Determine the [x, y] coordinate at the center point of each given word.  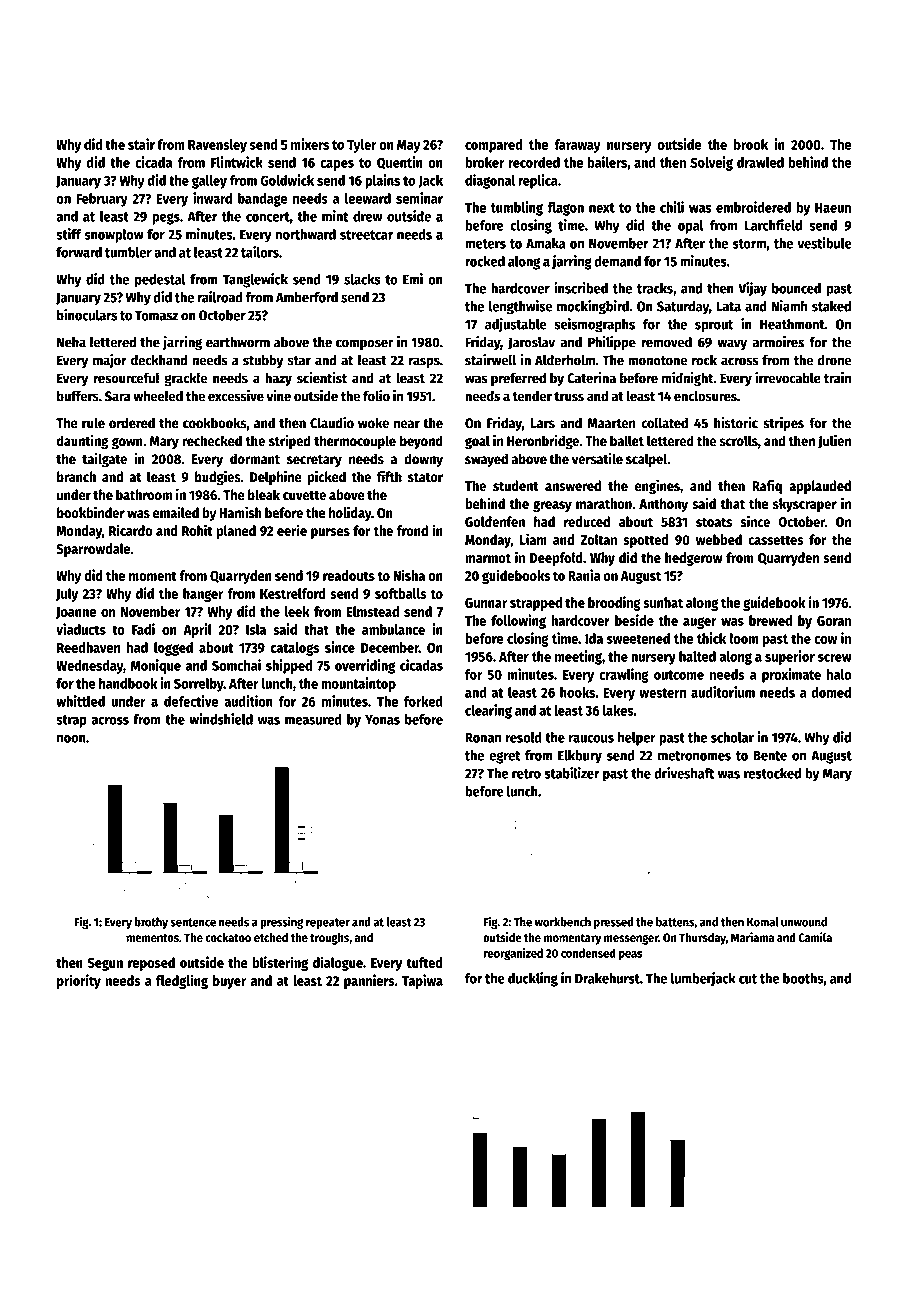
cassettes [776, 540]
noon [71, 739]
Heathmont [792, 324]
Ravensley [217, 146]
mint [335, 216]
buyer [229, 982]
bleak [264, 495]
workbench [562, 922]
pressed [614, 923]
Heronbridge [543, 441]
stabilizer [571, 773]
